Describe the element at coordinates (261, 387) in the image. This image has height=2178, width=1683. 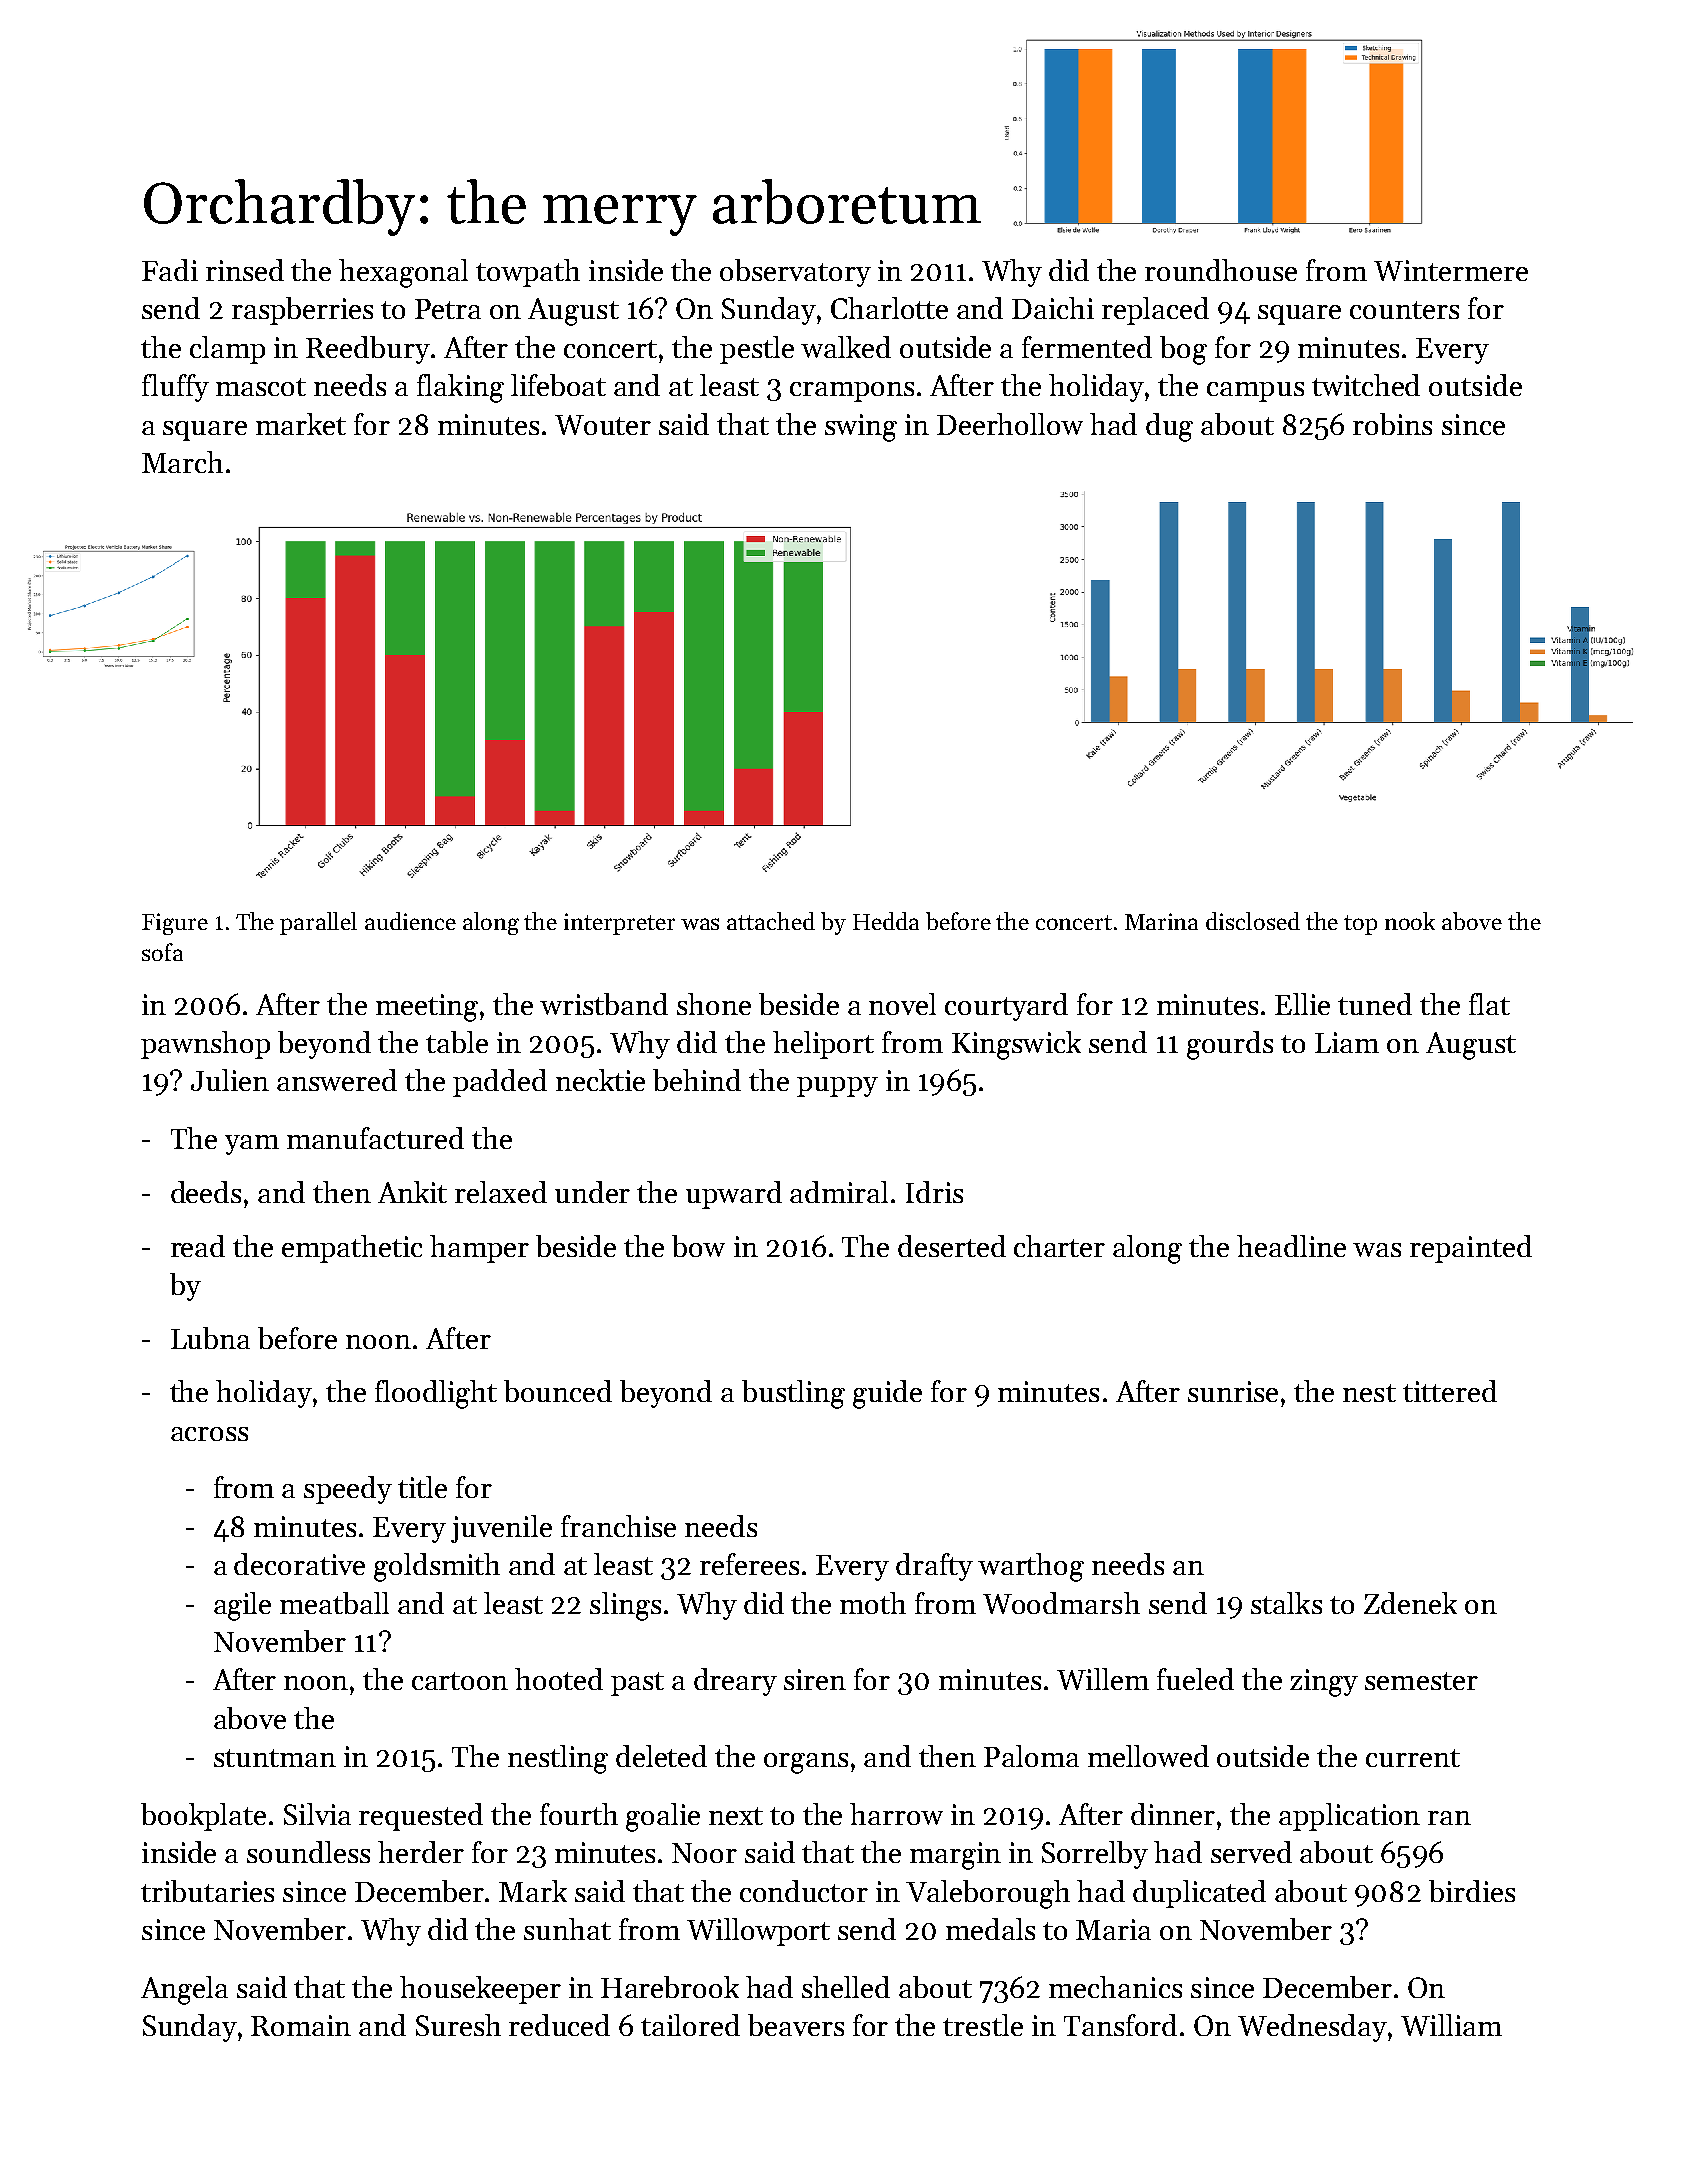
I see `mascot` at that location.
